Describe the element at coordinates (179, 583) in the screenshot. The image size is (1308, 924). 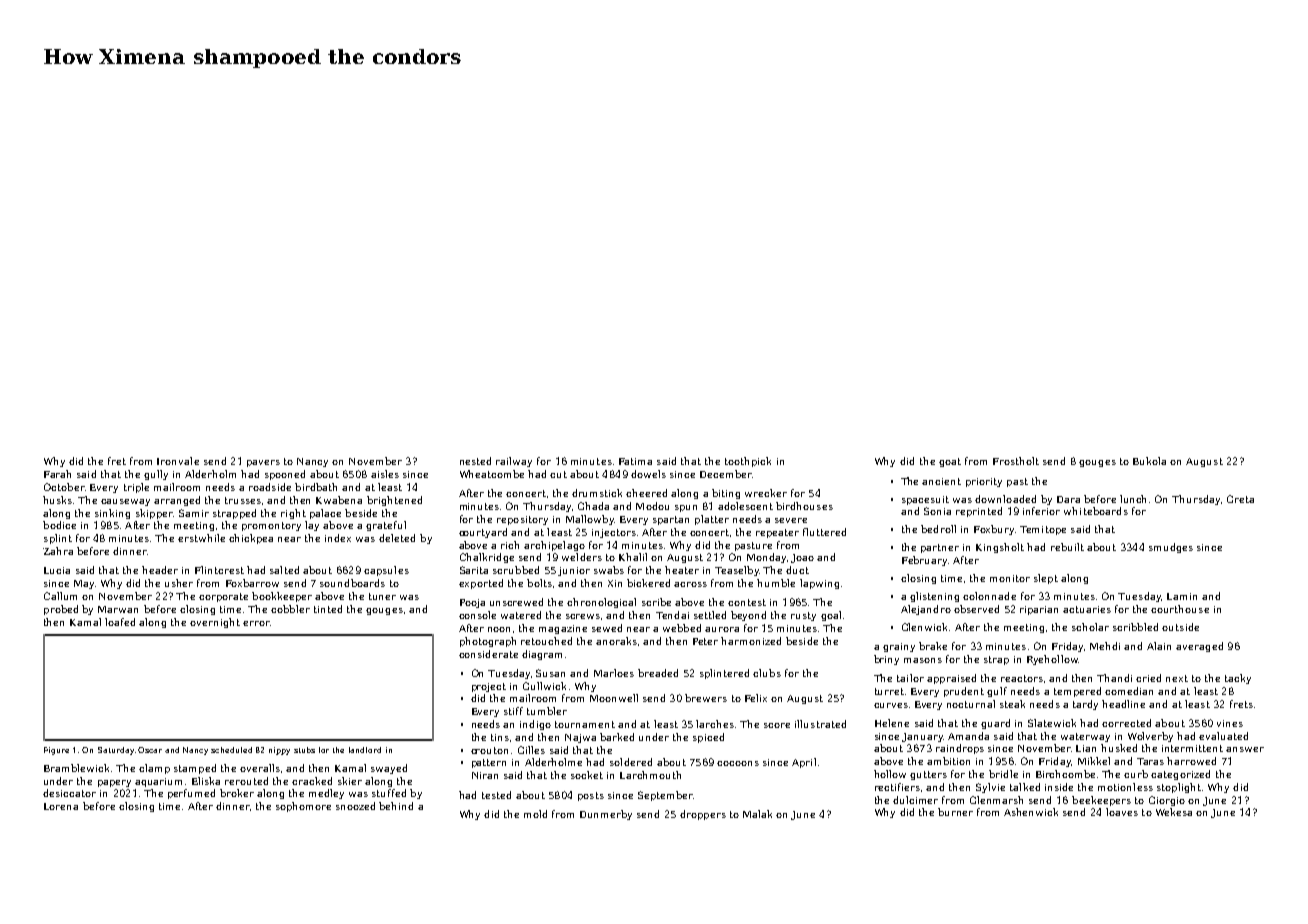
I see `usher` at that location.
